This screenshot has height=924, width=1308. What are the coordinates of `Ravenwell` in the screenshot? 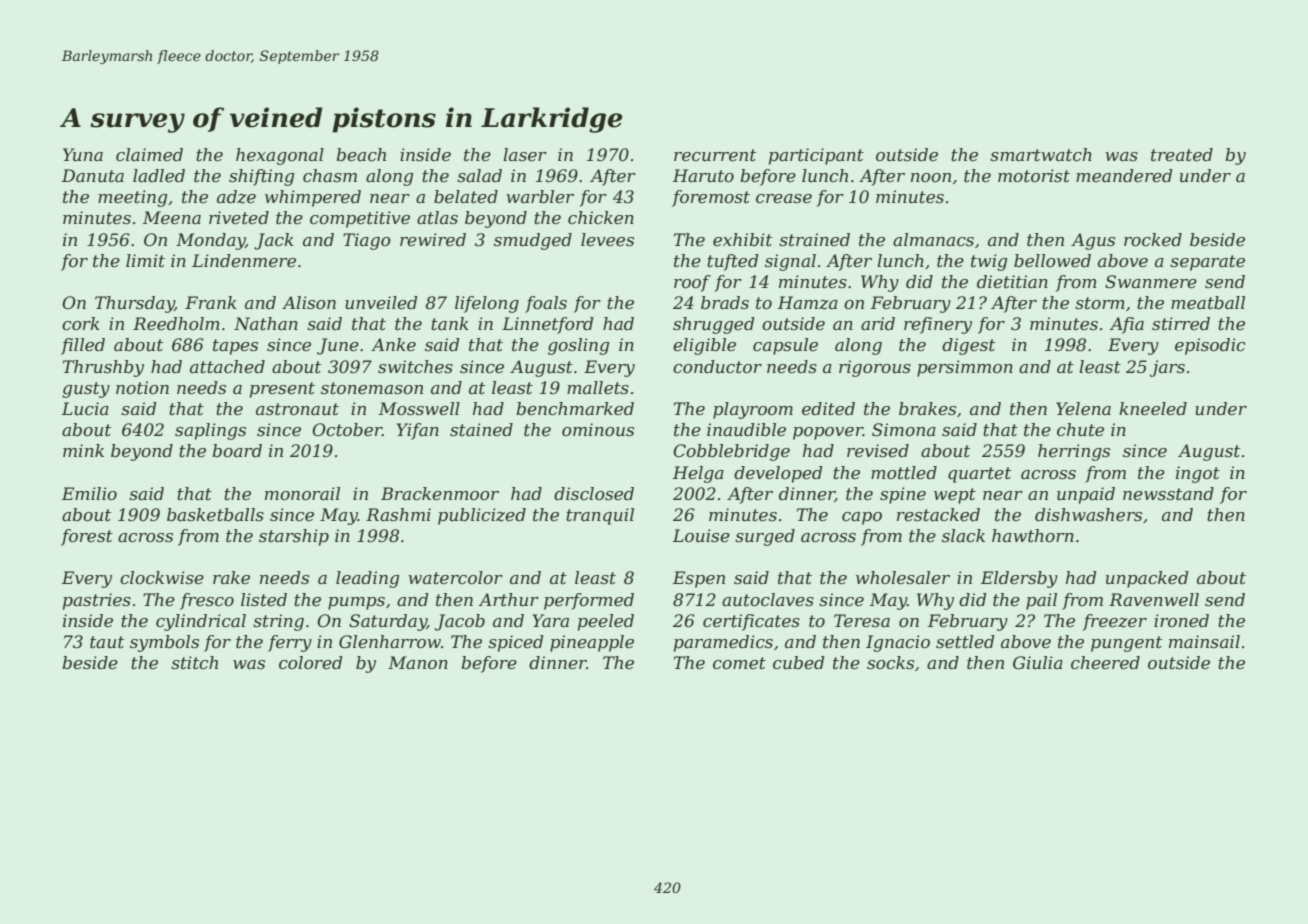 It's located at (1154, 599).
